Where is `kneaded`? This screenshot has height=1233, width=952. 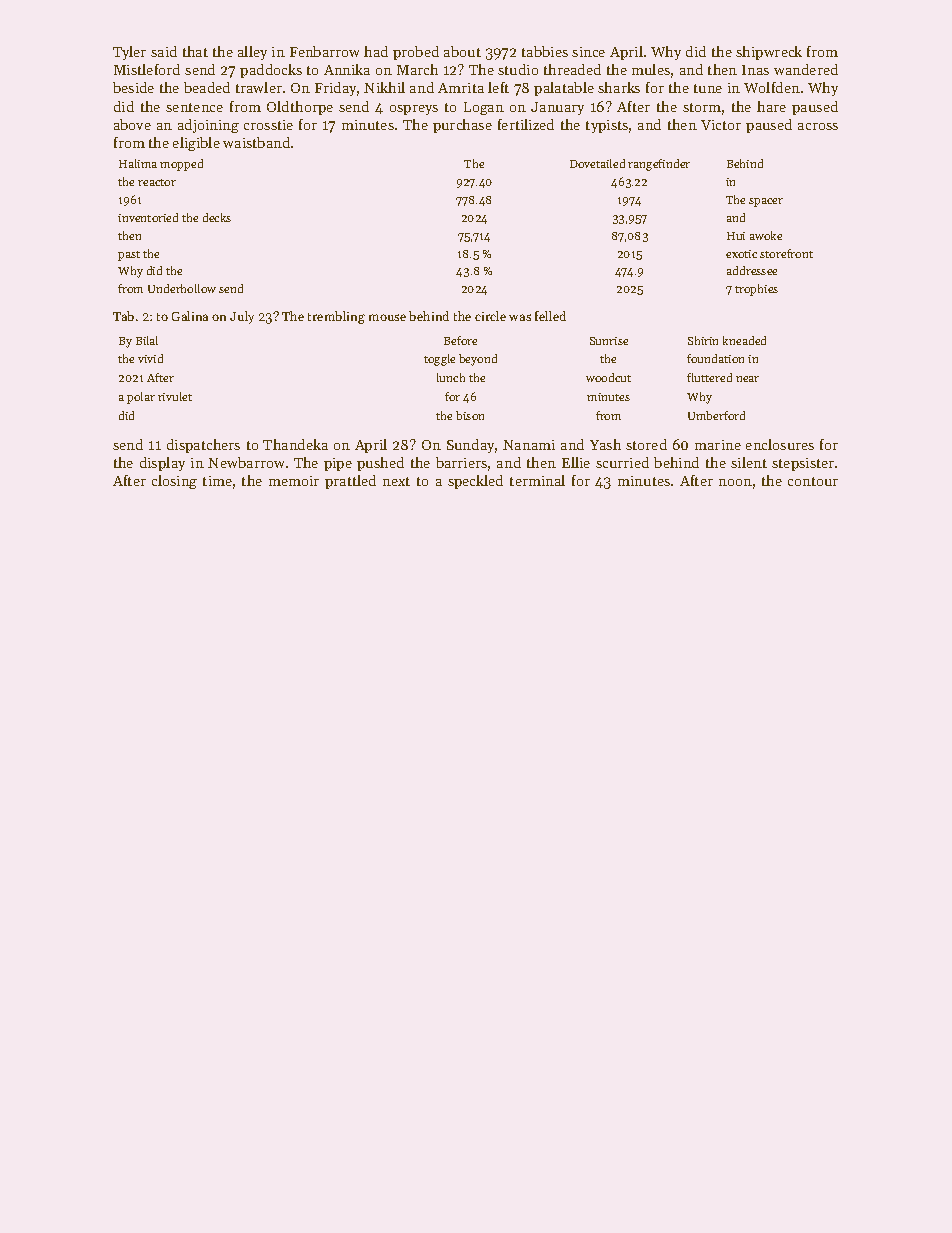 kneaded is located at coordinates (744, 340).
